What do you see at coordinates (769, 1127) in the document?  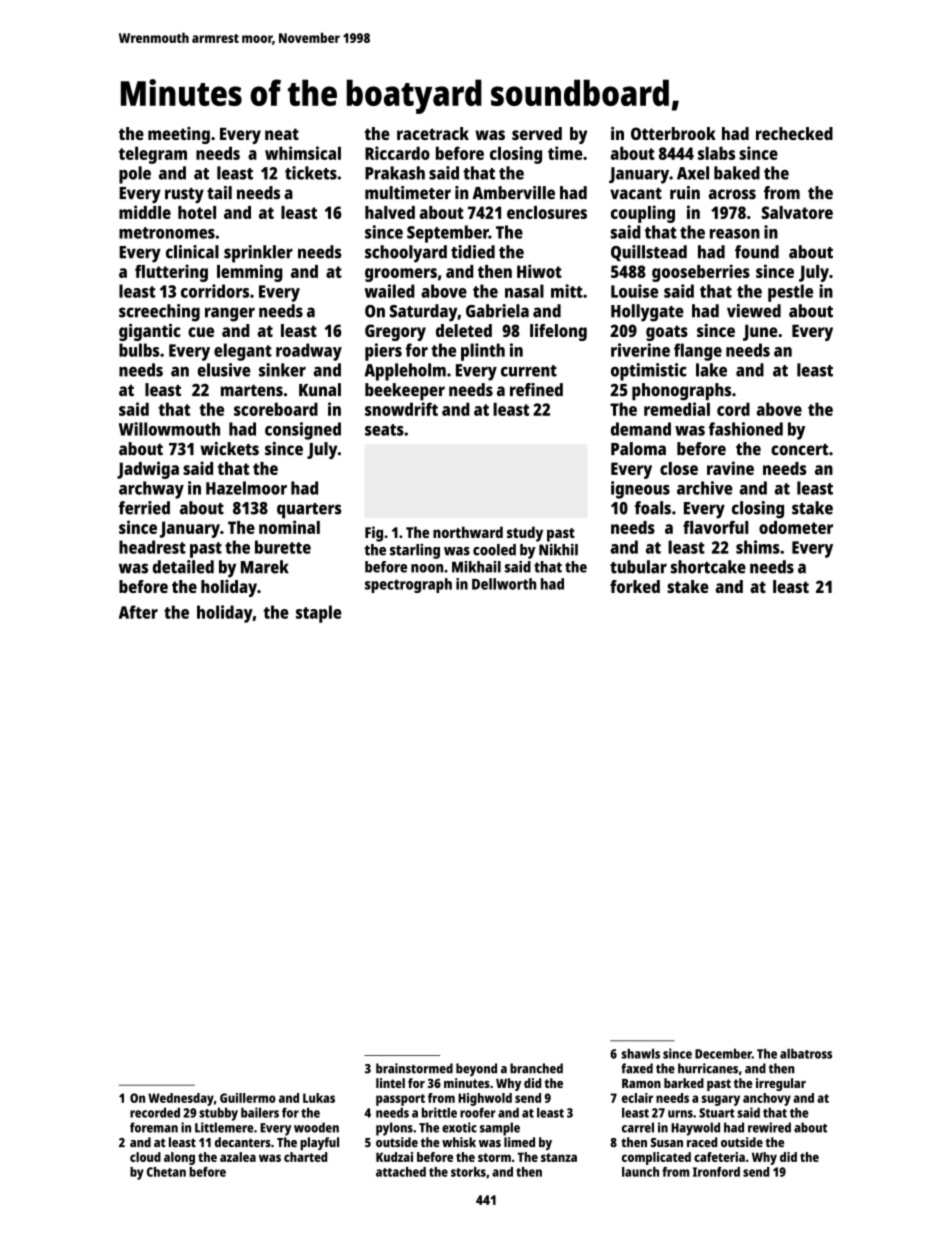 I see `rewired` at bounding box center [769, 1127].
